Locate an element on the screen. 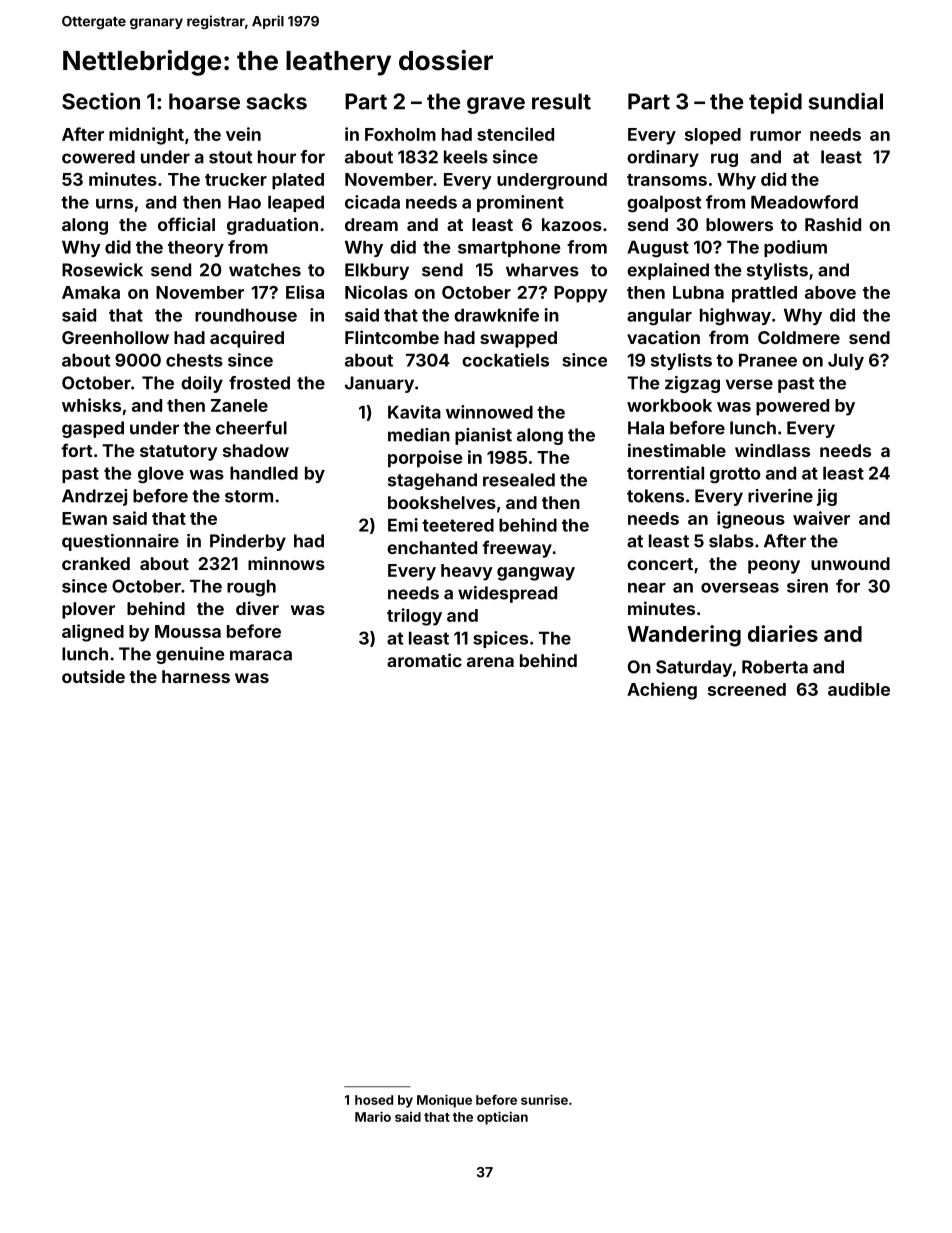 Image resolution: width=952 pixels, height=1233 pixels. cheerful is located at coordinates (251, 428).
